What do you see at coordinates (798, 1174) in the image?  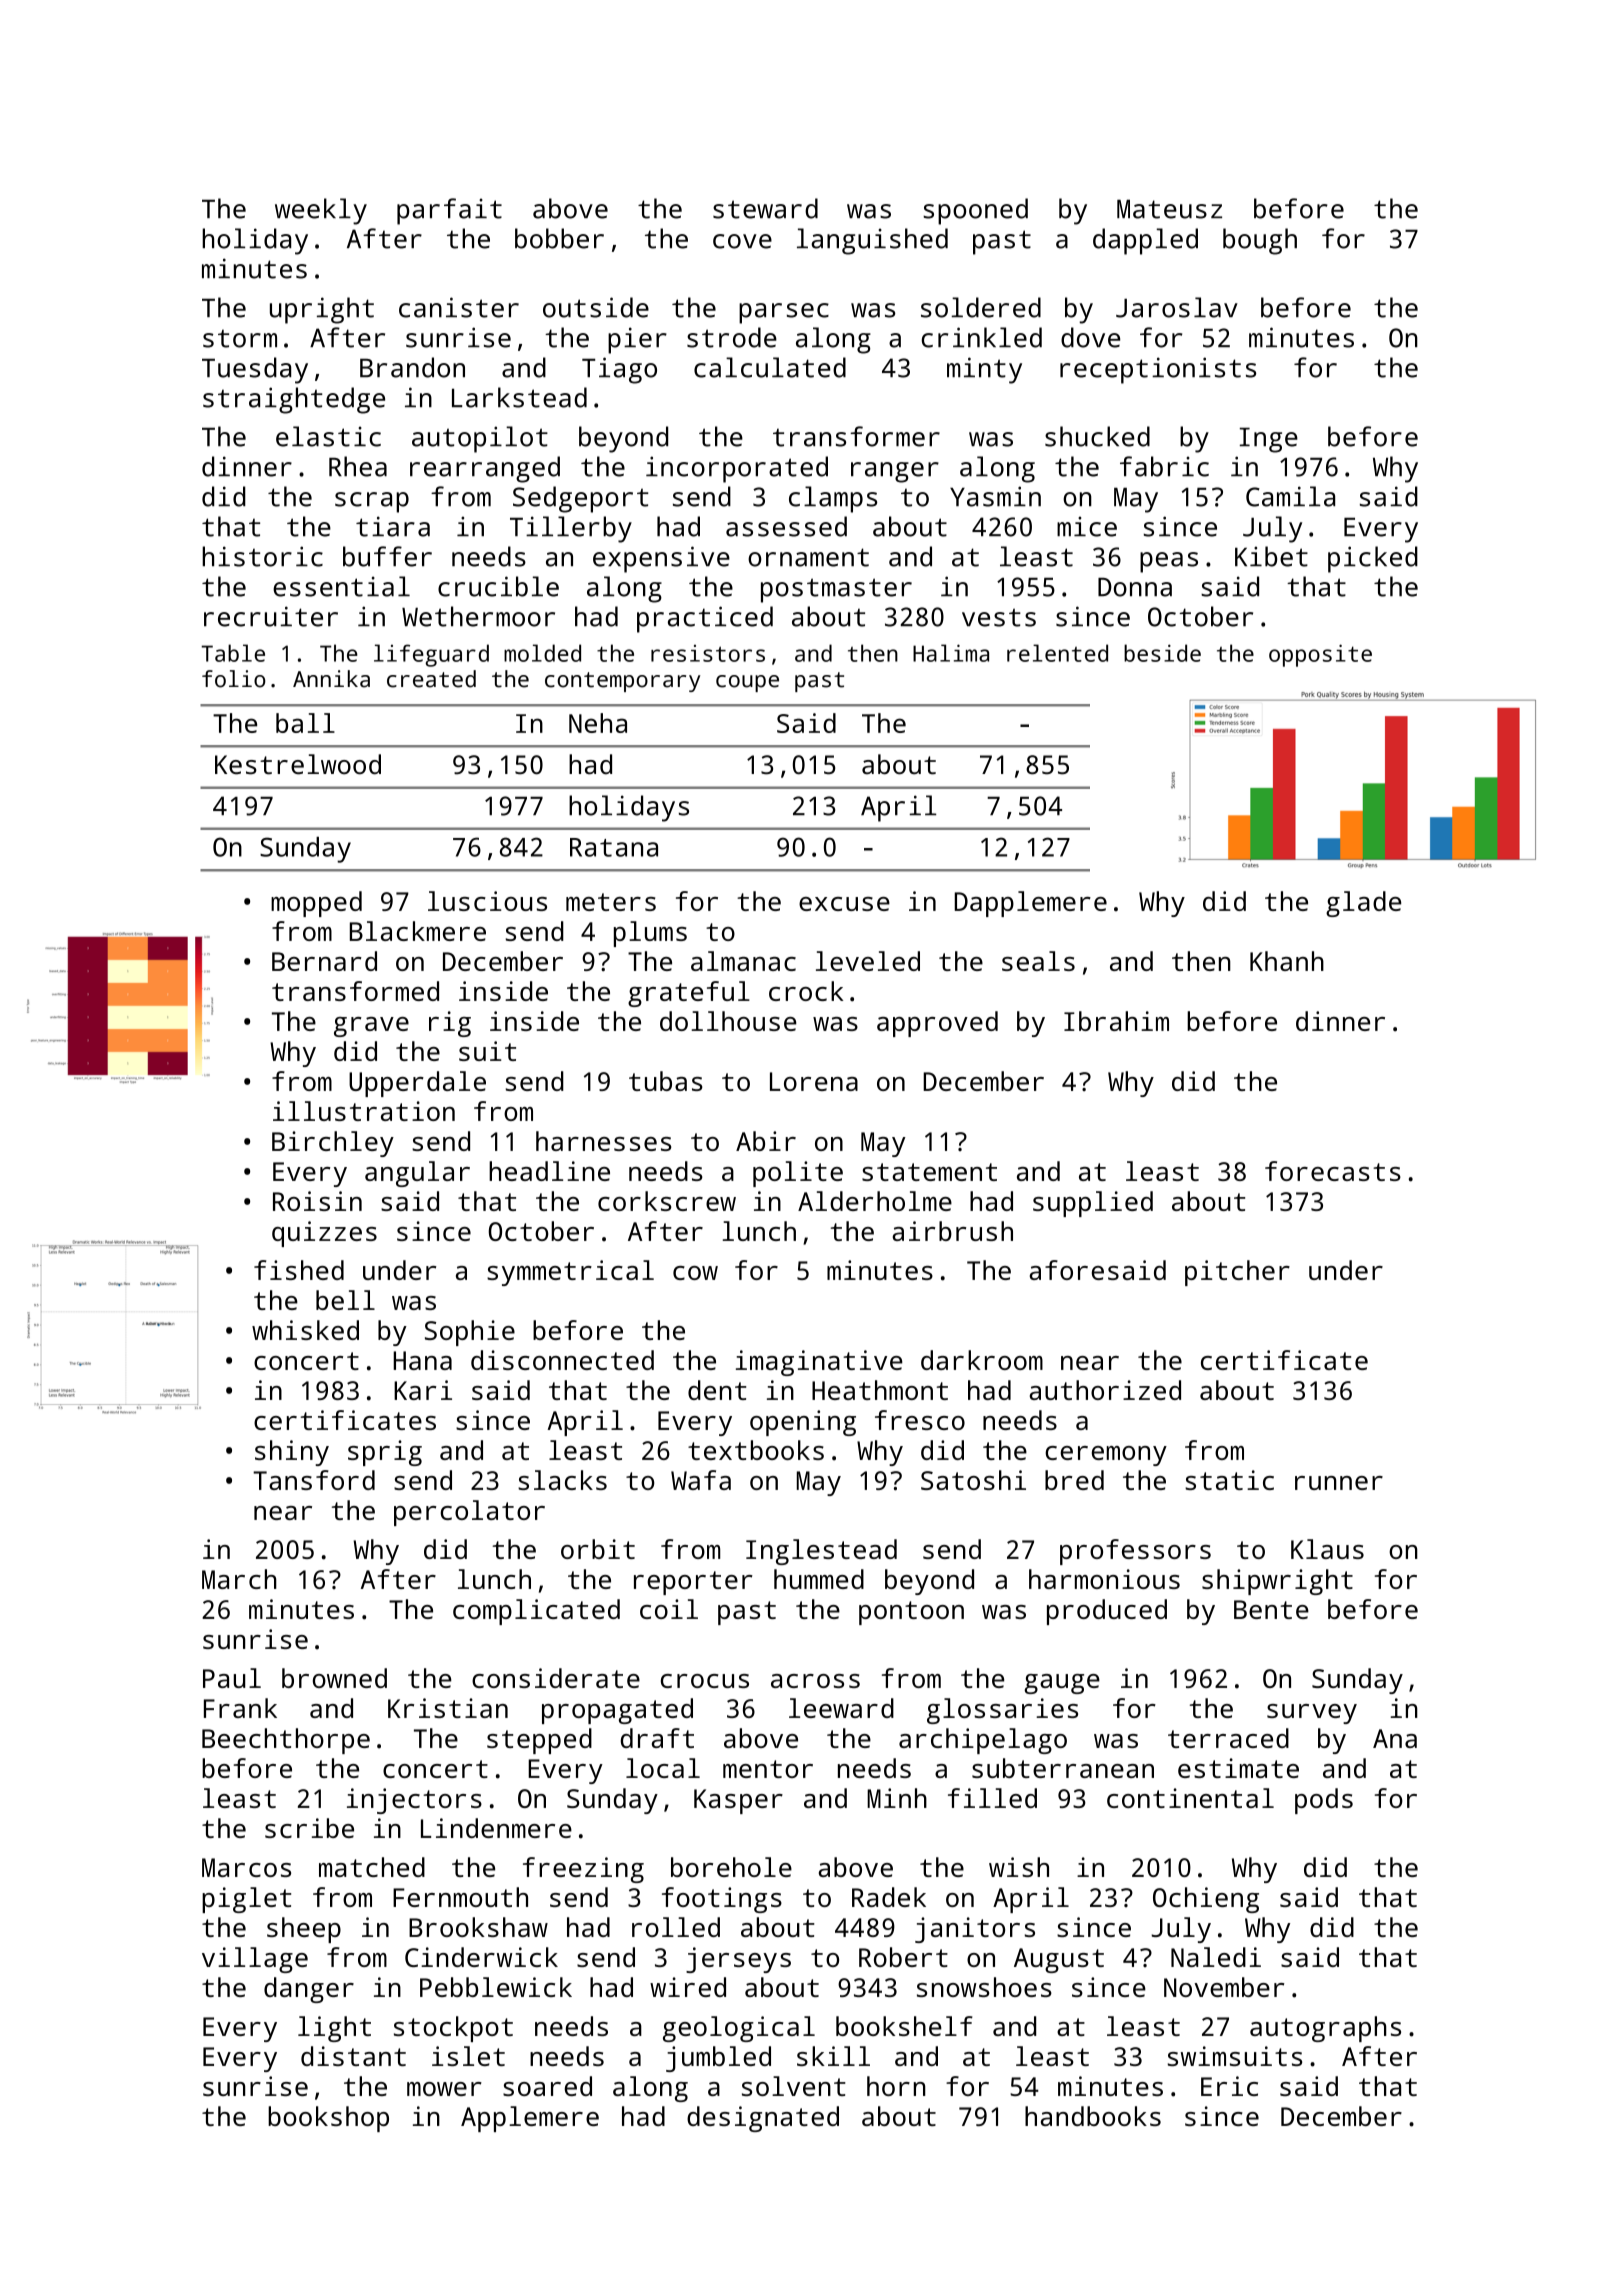 I see `polite` at bounding box center [798, 1174].
